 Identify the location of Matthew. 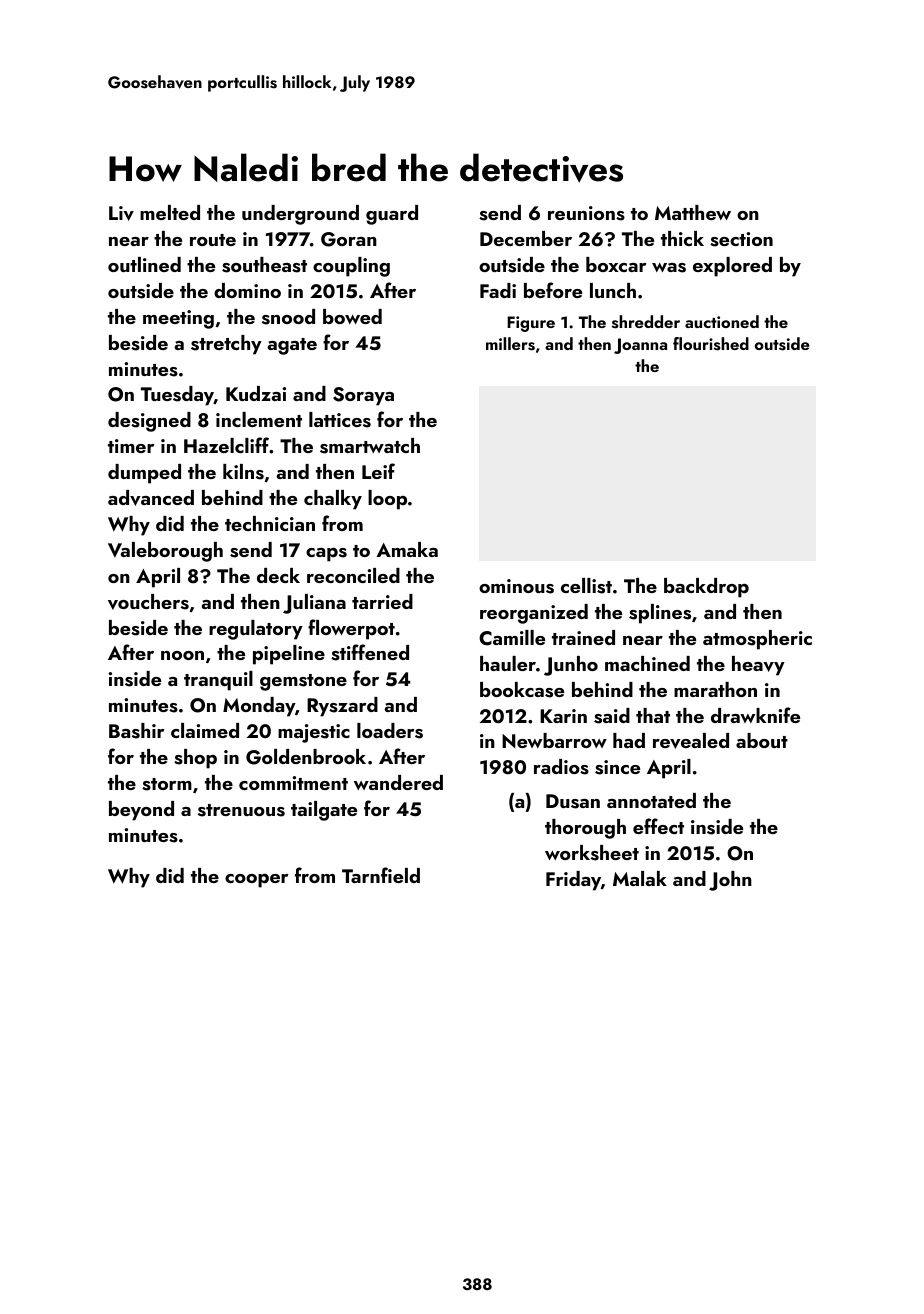
(693, 212).
